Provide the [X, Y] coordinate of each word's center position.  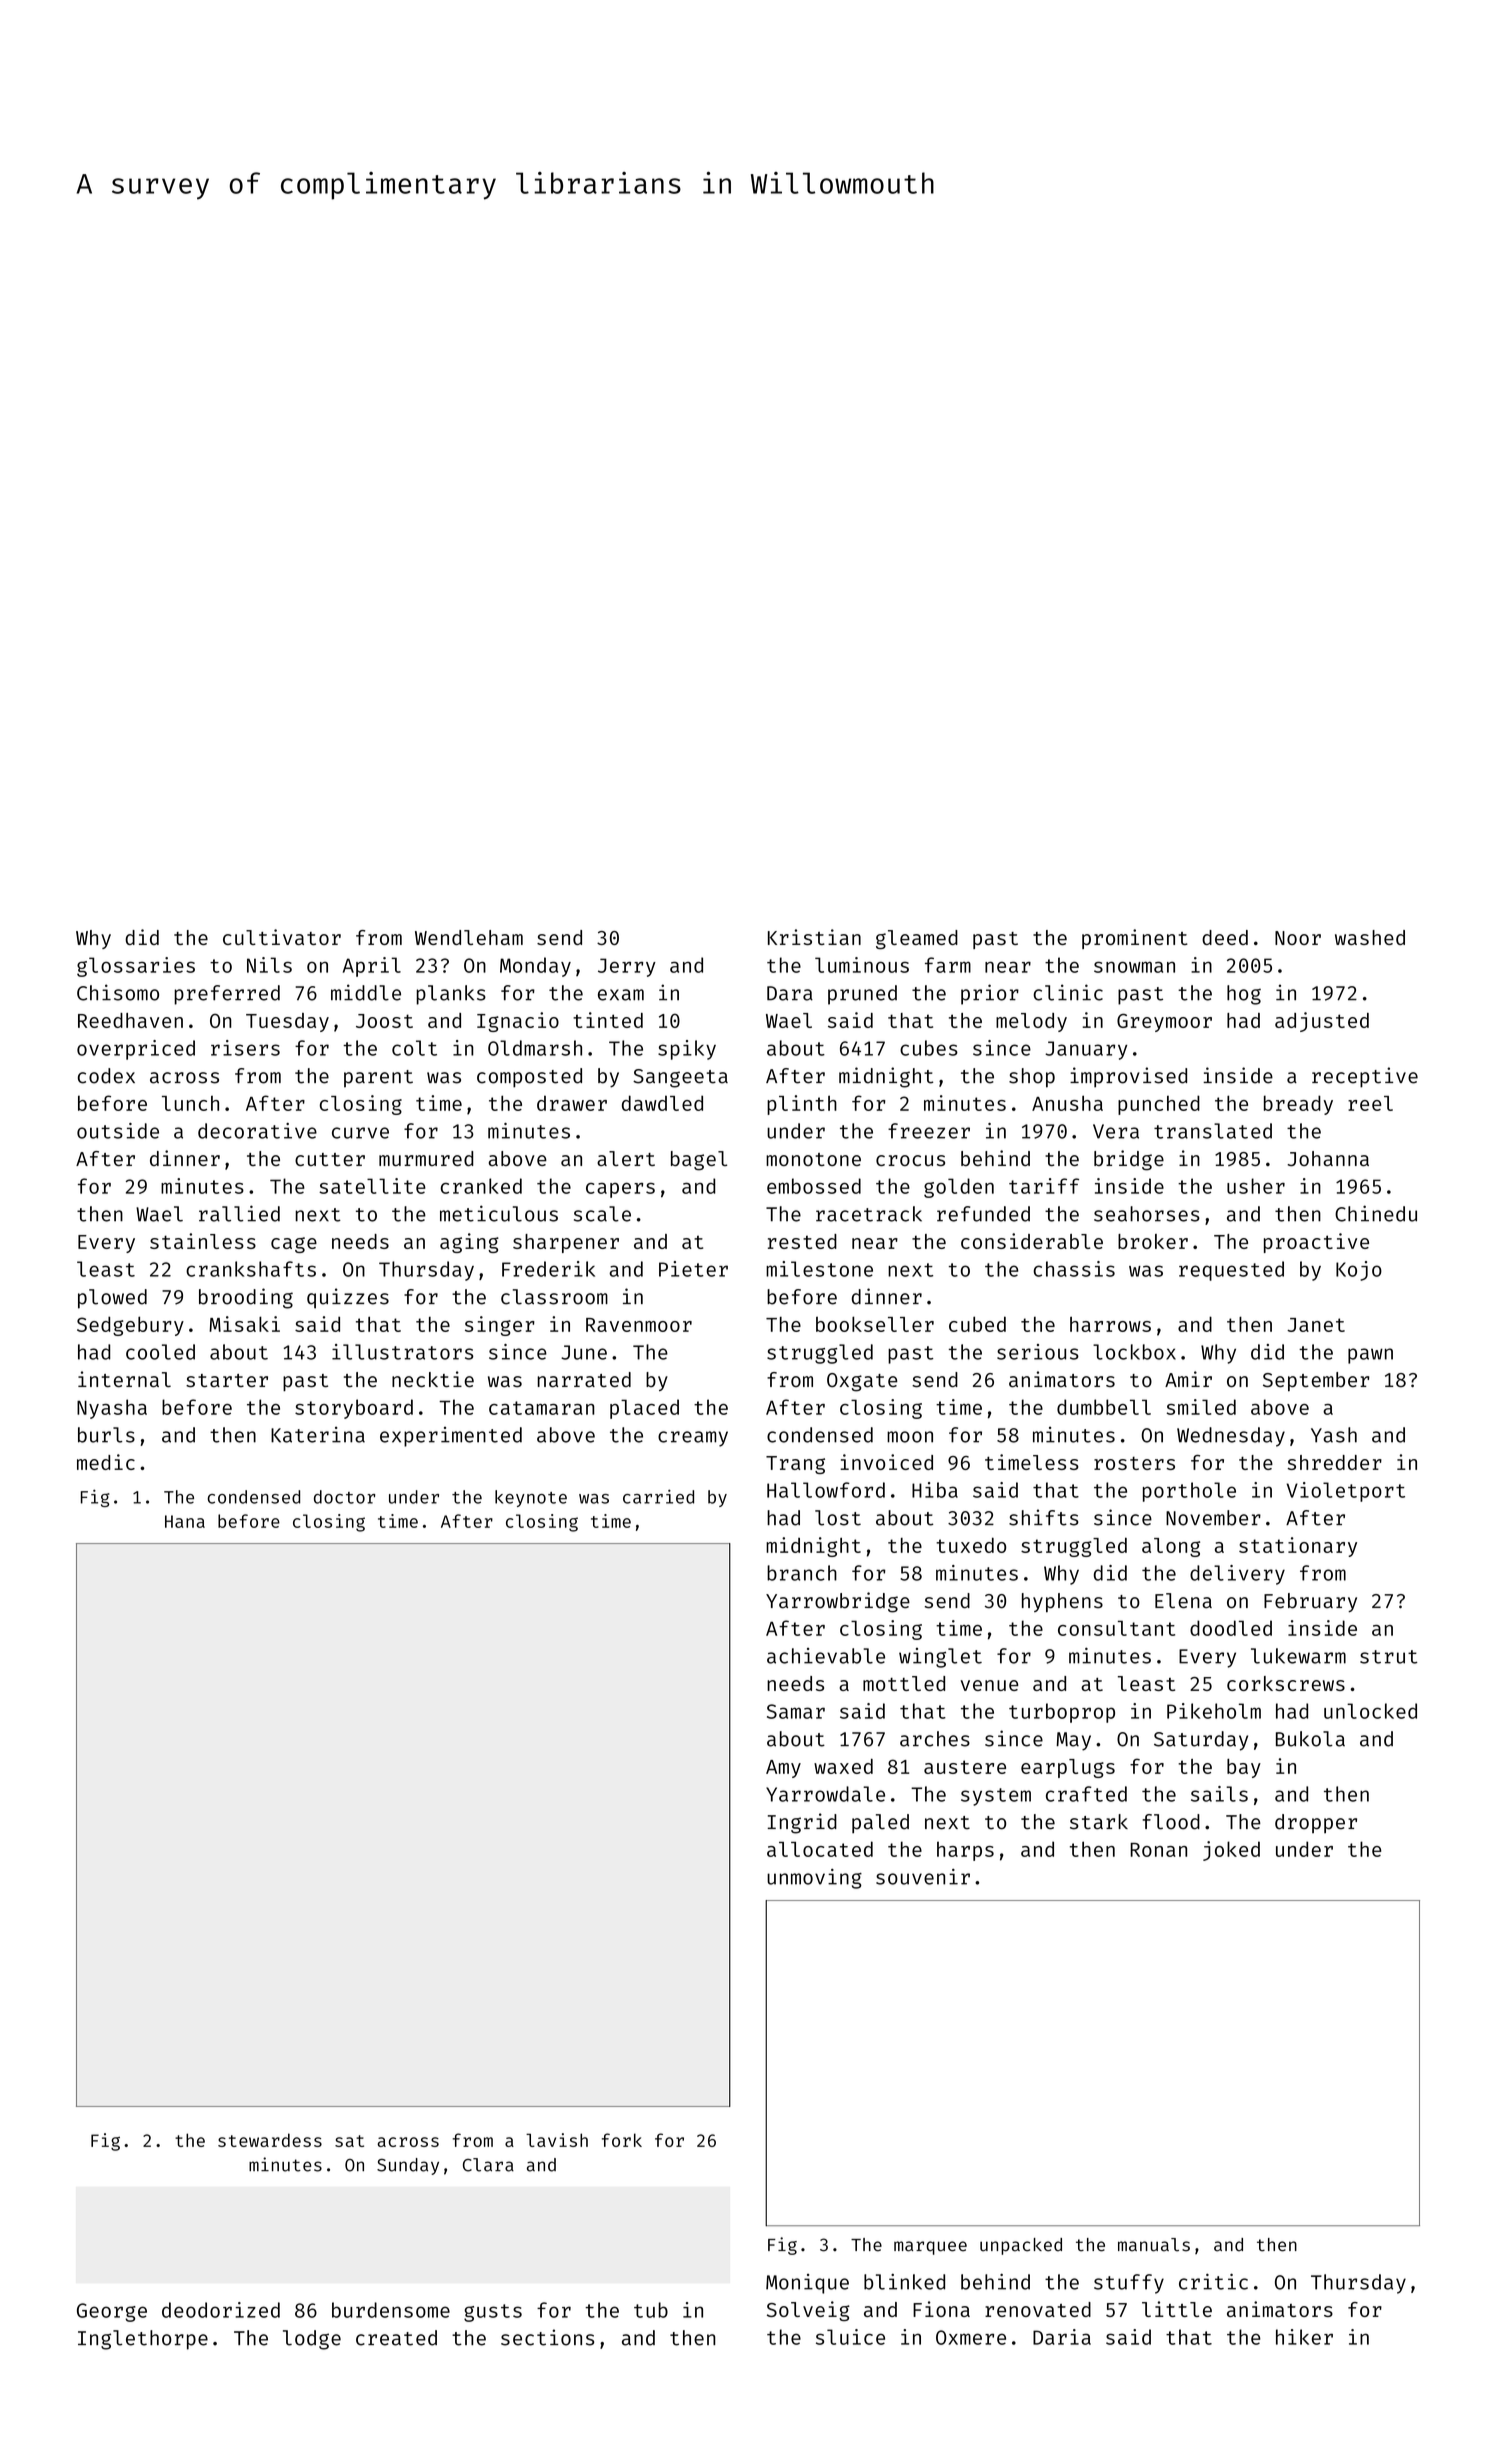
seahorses [1147, 1214]
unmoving [814, 1879]
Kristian [814, 937]
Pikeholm [1214, 1711]
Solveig [808, 2311]
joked [1231, 1851]
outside [118, 1131]
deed [1225, 937]
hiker [1304, 2337]
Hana [185, 1521]
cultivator [282, 937]
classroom [554, 1297]
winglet [940, 1658]
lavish [557, 2140]
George [112, 2312]
